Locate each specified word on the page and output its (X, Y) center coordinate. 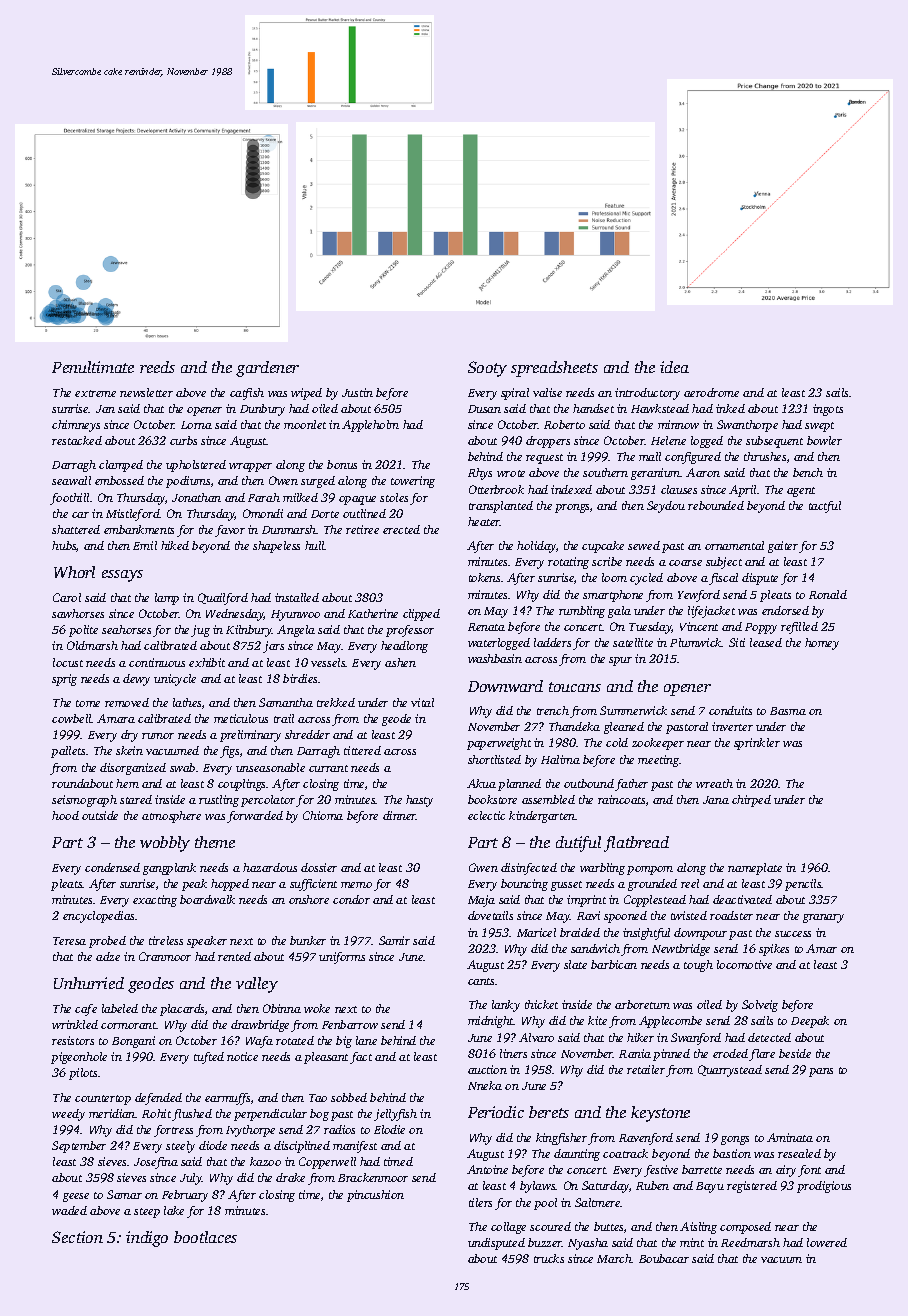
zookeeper (658, 744)
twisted (689, 915)
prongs (572, 508)
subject (724, 563)
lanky (506, 1006)
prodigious (824, 1187)
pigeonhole (79, 1058)
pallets (68, 752)
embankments (139, 529)
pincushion (375, 1196)
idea (674, 367)
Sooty (487, 369)
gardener (267, 369)
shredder (307, 734)
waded (69, 1210)
